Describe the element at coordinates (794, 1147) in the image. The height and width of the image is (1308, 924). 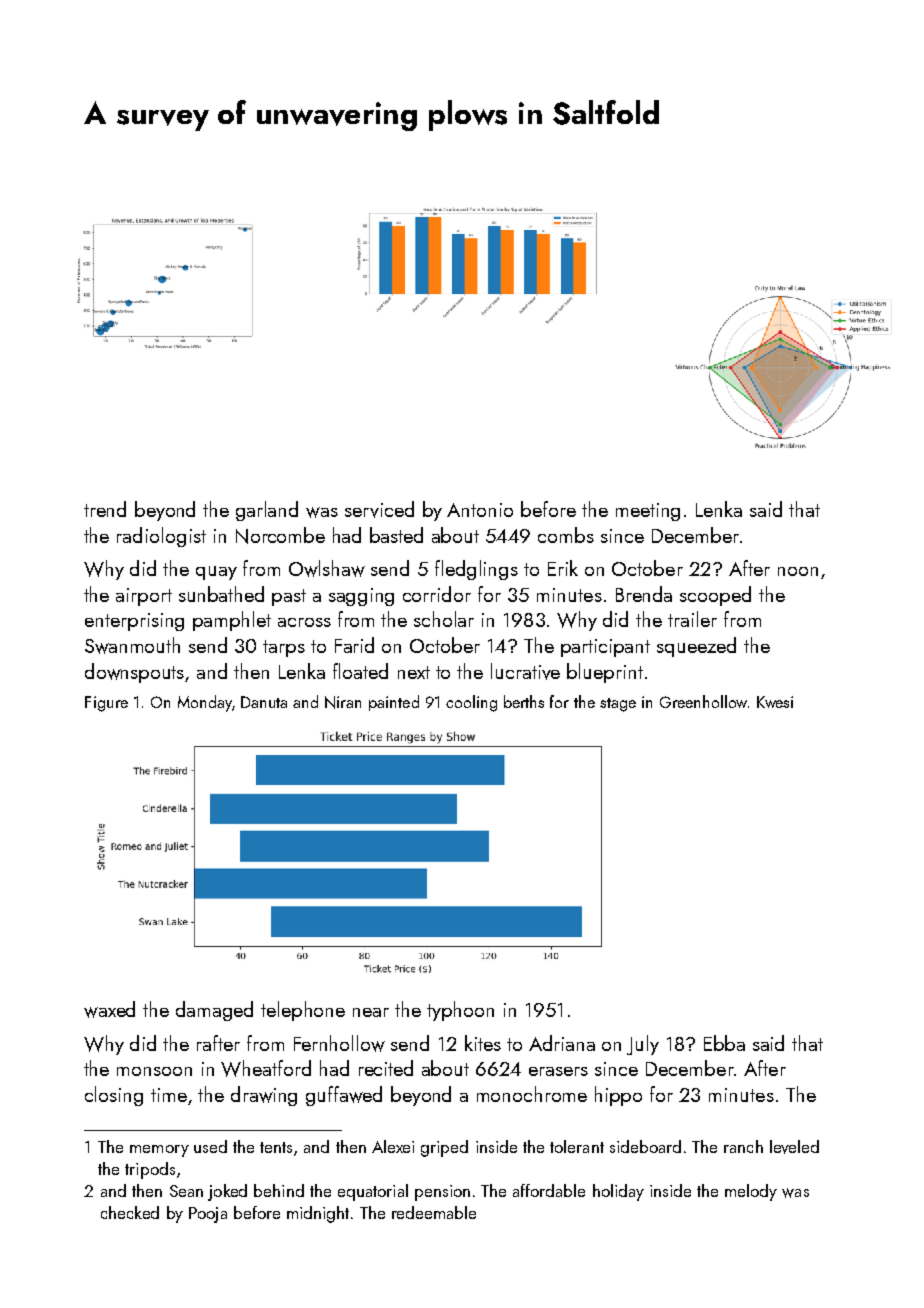
I see `leveled` at that location.
